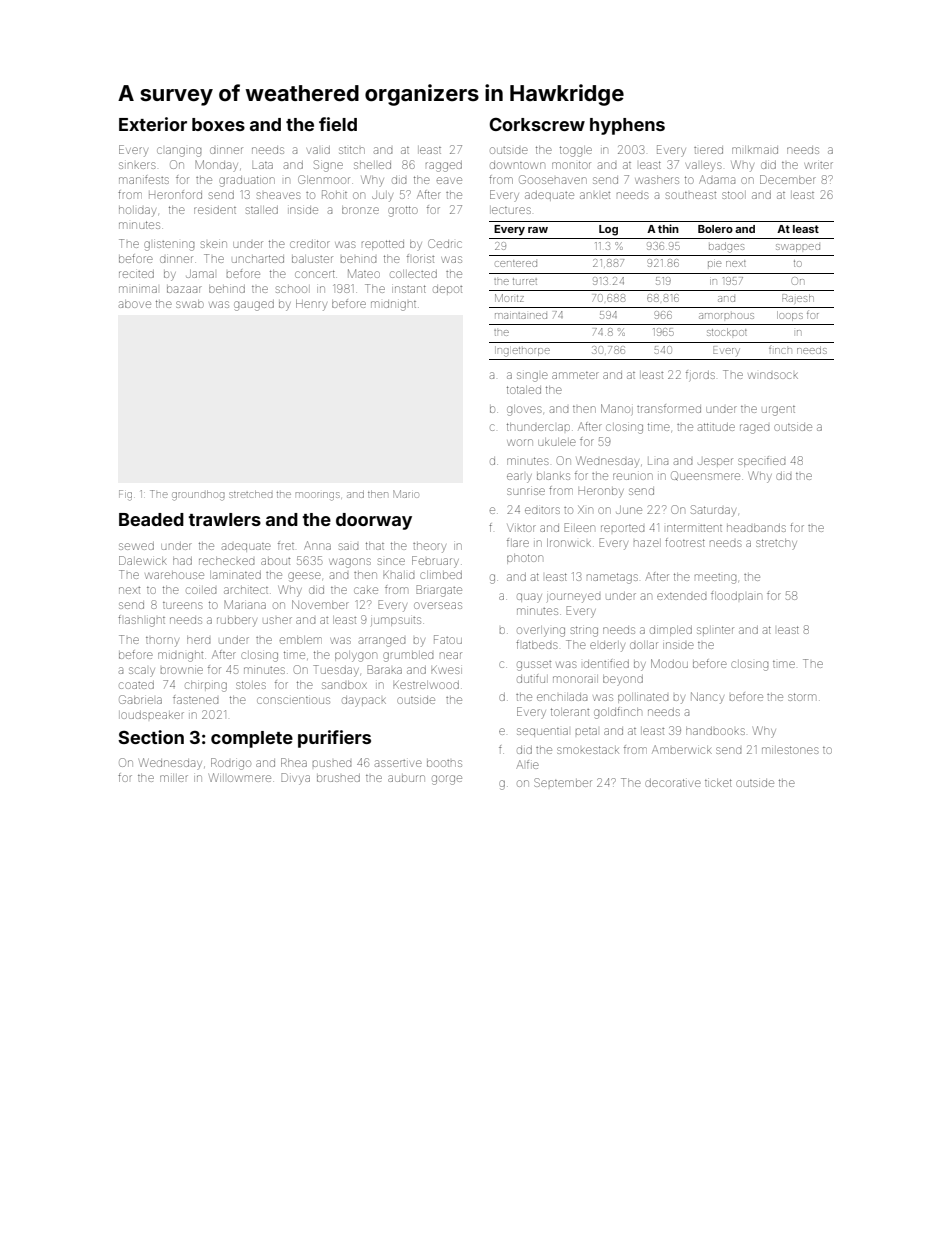 Image resolution: width=952 pixels, height=1233 pixels. I want to click on grotto, so click(403, 211).
